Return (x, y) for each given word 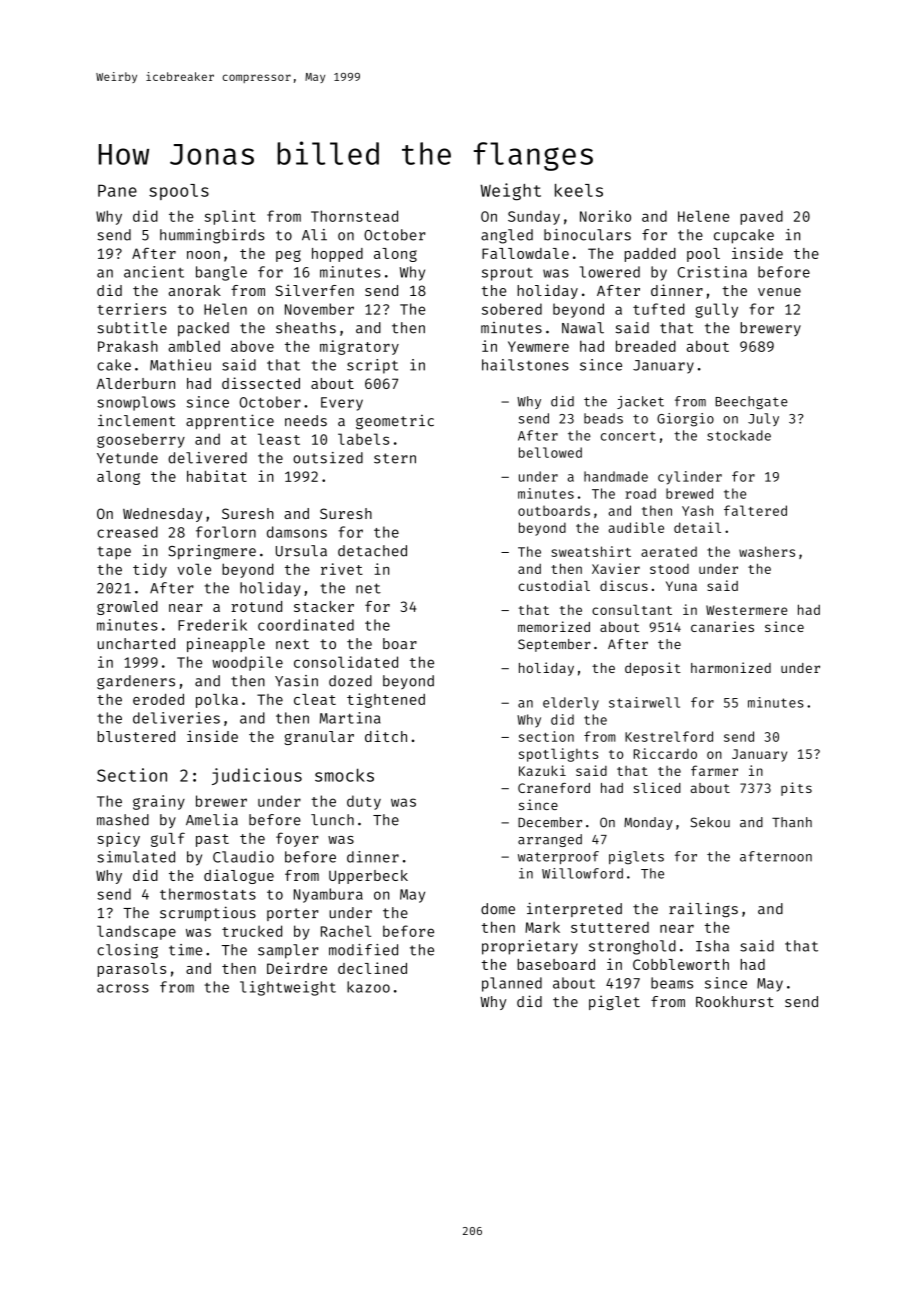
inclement (136, 420)
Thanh (792, 822)
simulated (136, 857)
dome (498, 909)
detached (372, 551)
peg (288, 256)
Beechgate (751, 402)
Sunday (534, 217)
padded (650, 255)
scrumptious (208, 913)
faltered (755, 510)
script (372, 366)
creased (127, 532)
